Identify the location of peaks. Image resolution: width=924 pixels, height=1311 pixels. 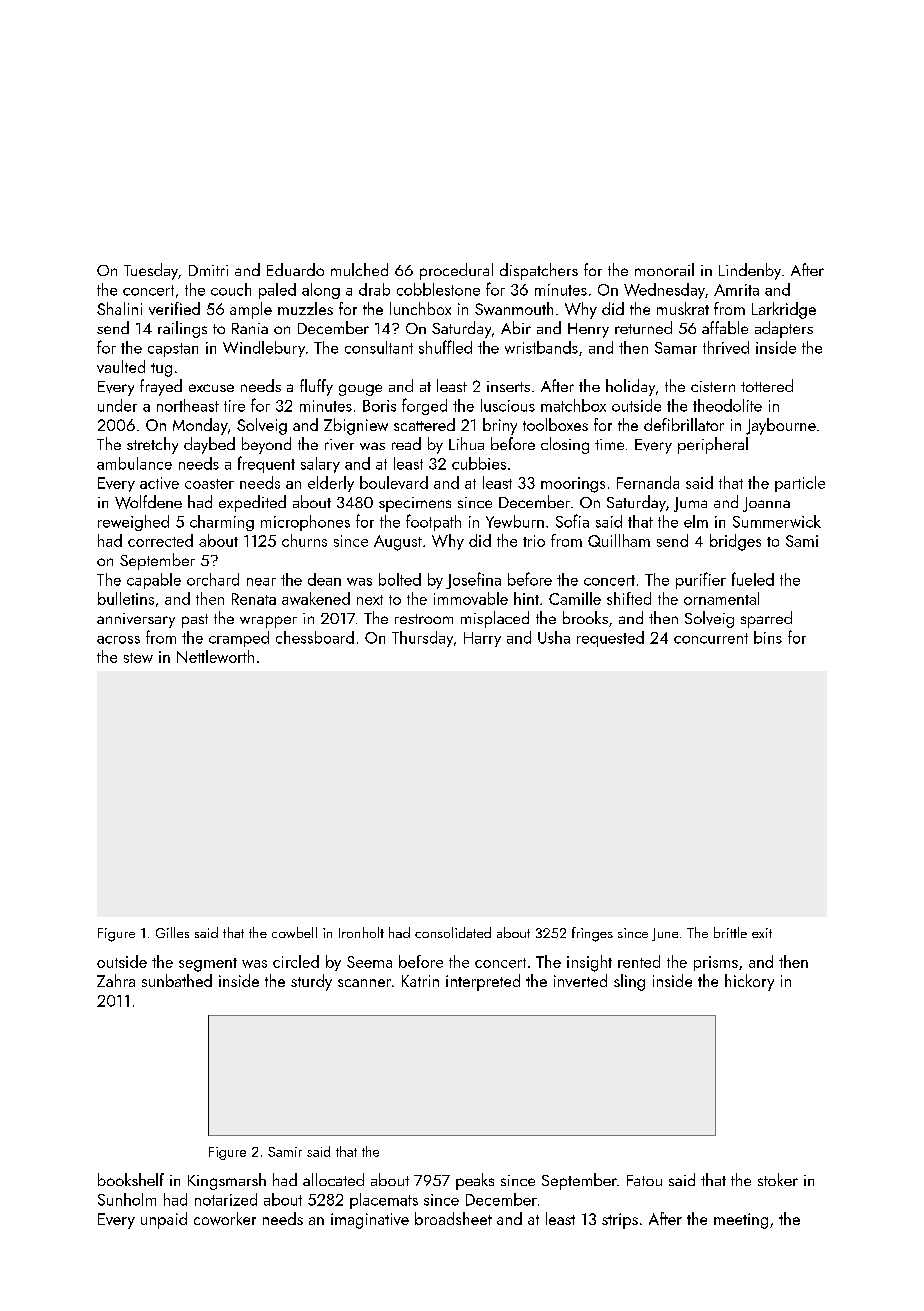
(475, 1181).
